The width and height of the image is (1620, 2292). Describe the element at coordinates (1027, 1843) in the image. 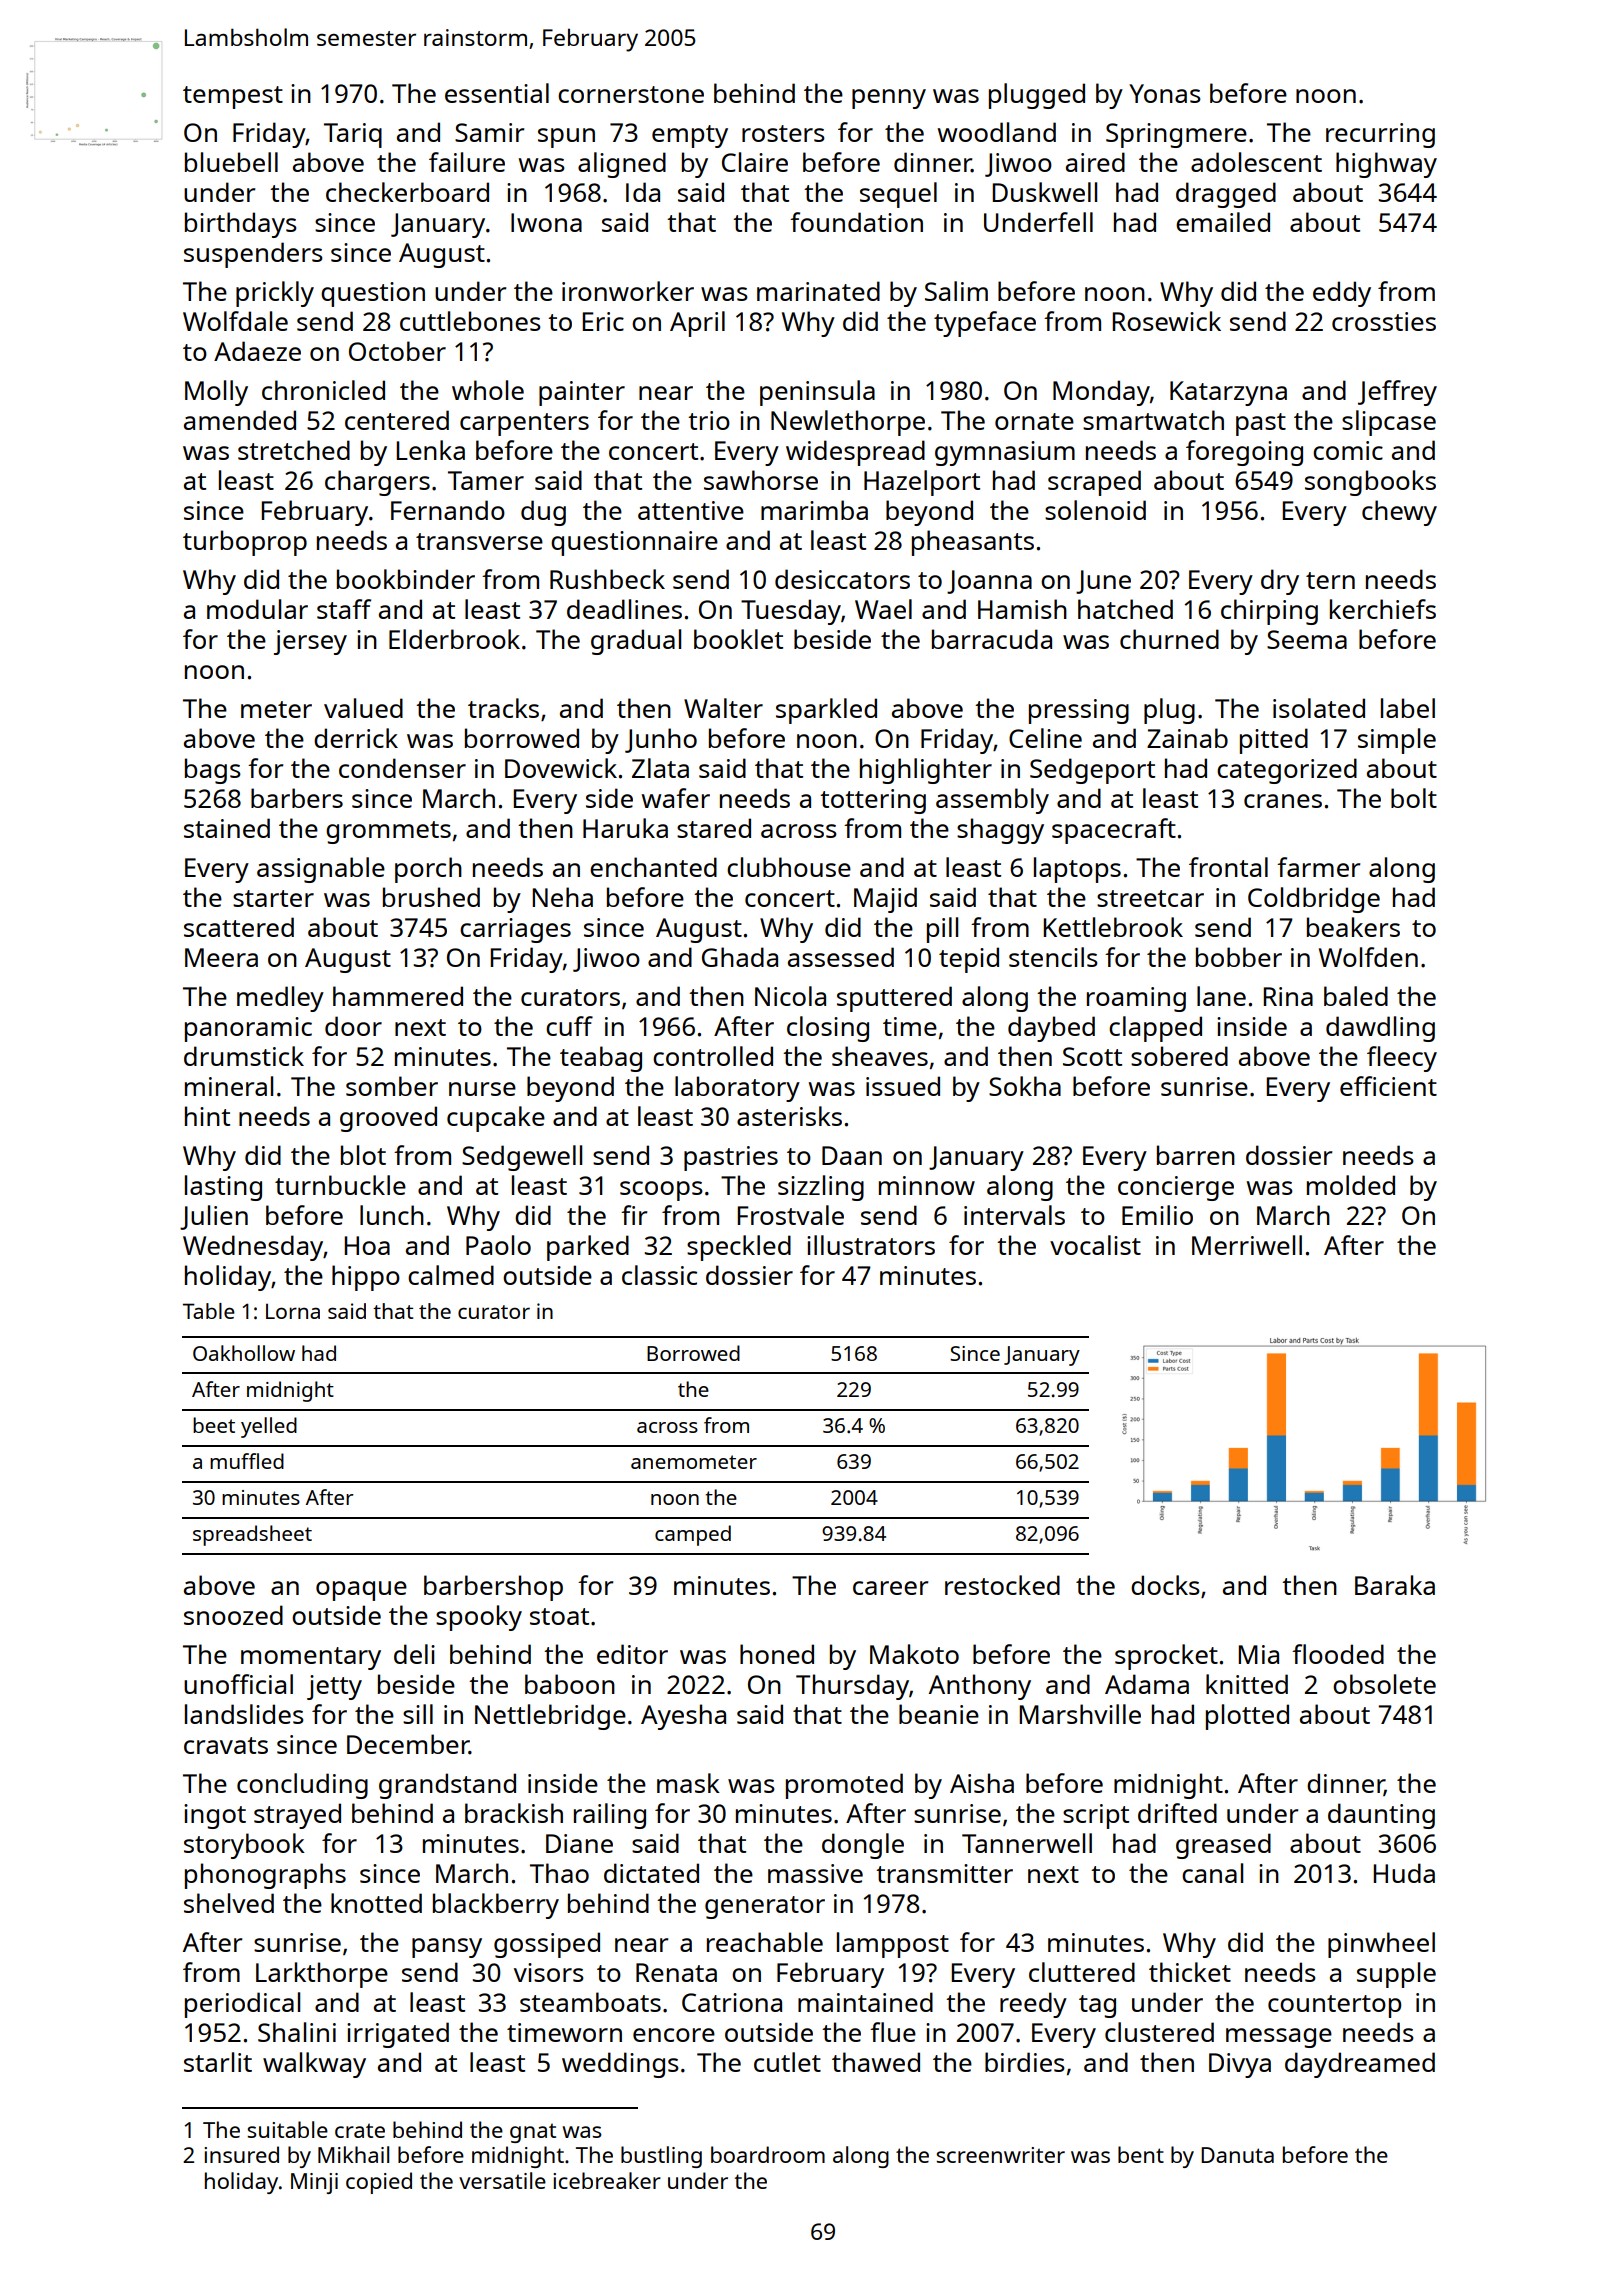

I see `Tannerwell` at that location.
